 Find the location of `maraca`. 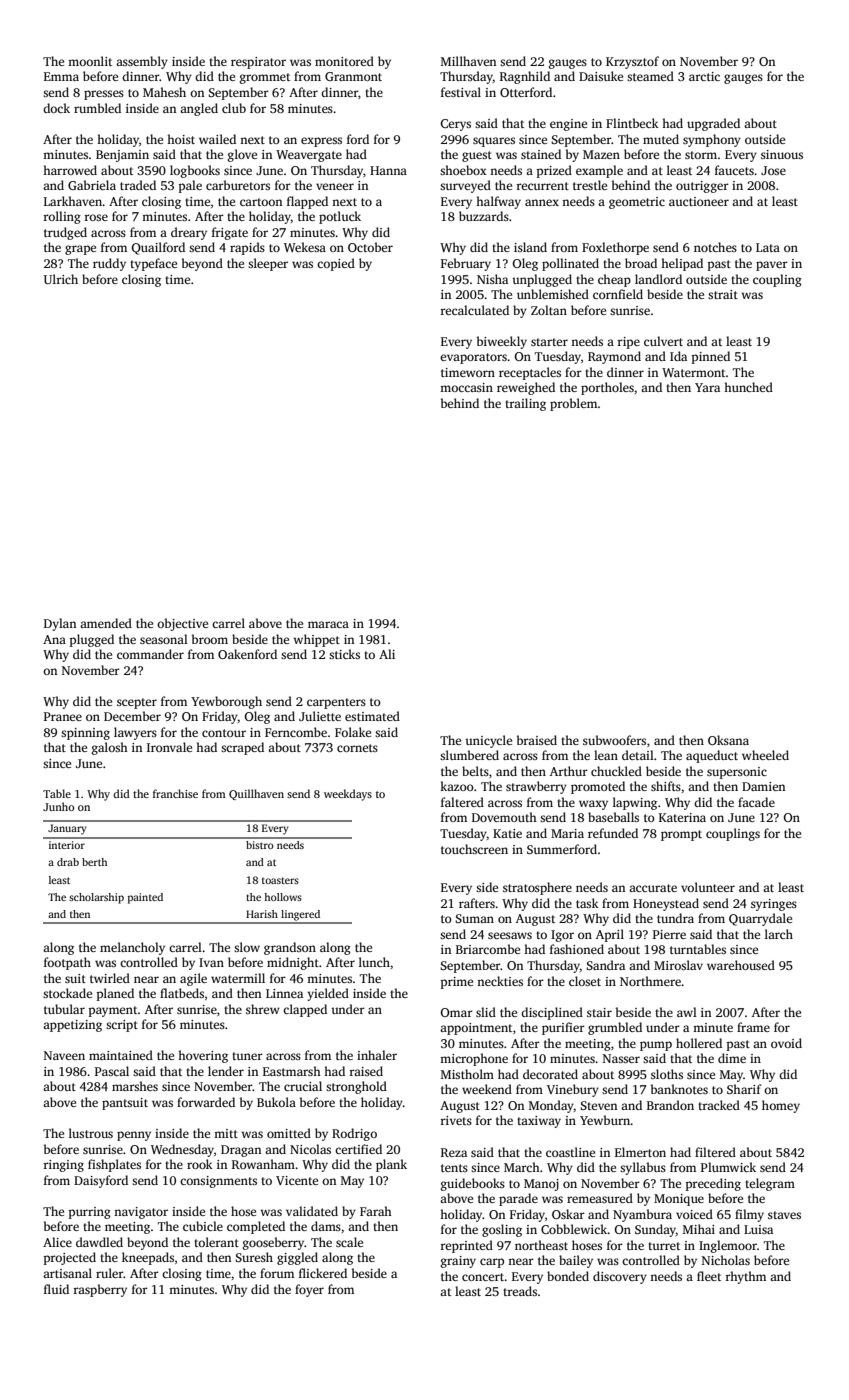

maraca is located at coordinates (328, 624).
